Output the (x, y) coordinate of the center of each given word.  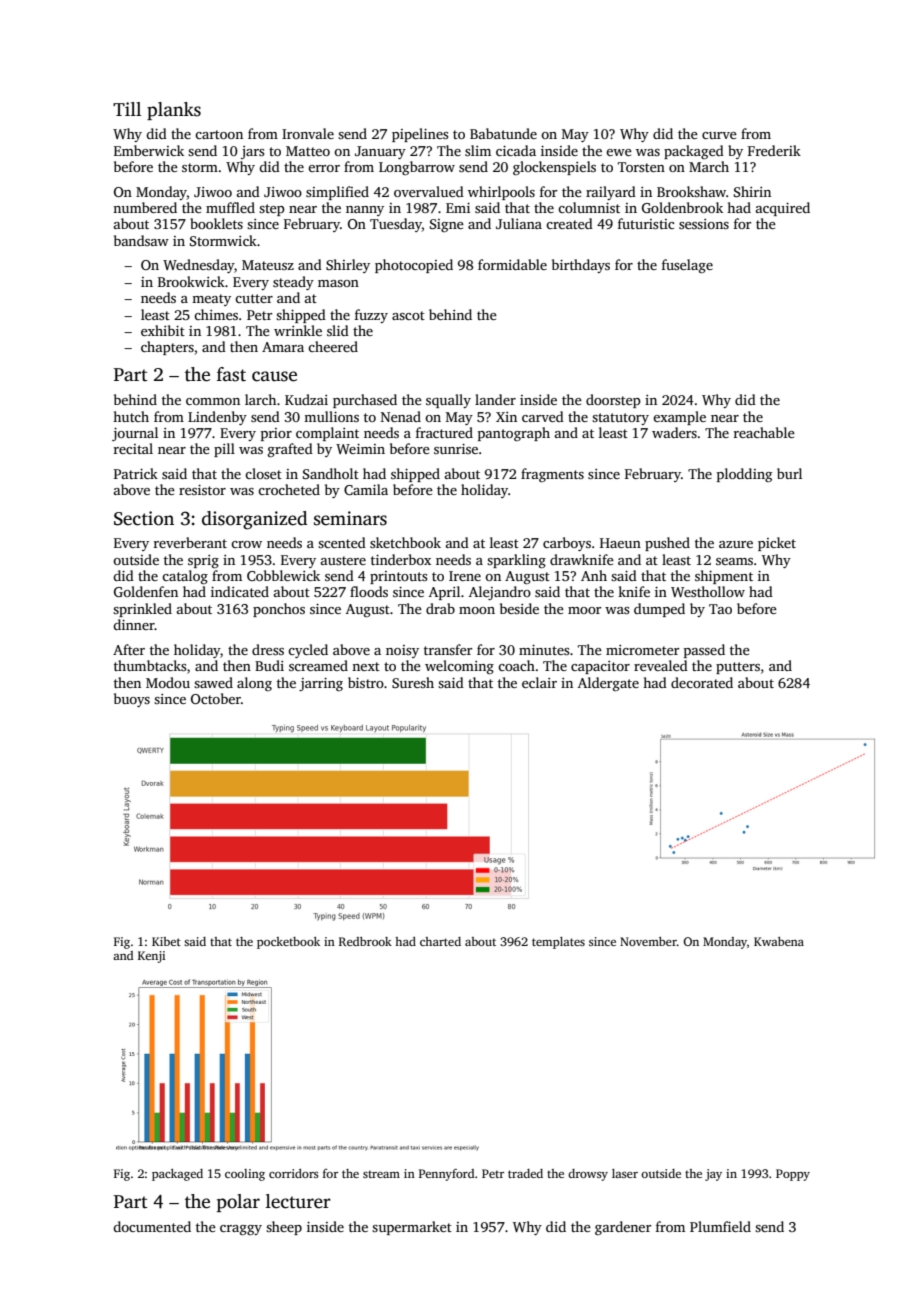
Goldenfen (146, 591)
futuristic (646, 223)
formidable (512, 264)
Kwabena (779, 941)
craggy (241, 1230)
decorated (702, 682)
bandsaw (141, 240)
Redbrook (365, 941)
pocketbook (288, 943)
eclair (539, 682)
